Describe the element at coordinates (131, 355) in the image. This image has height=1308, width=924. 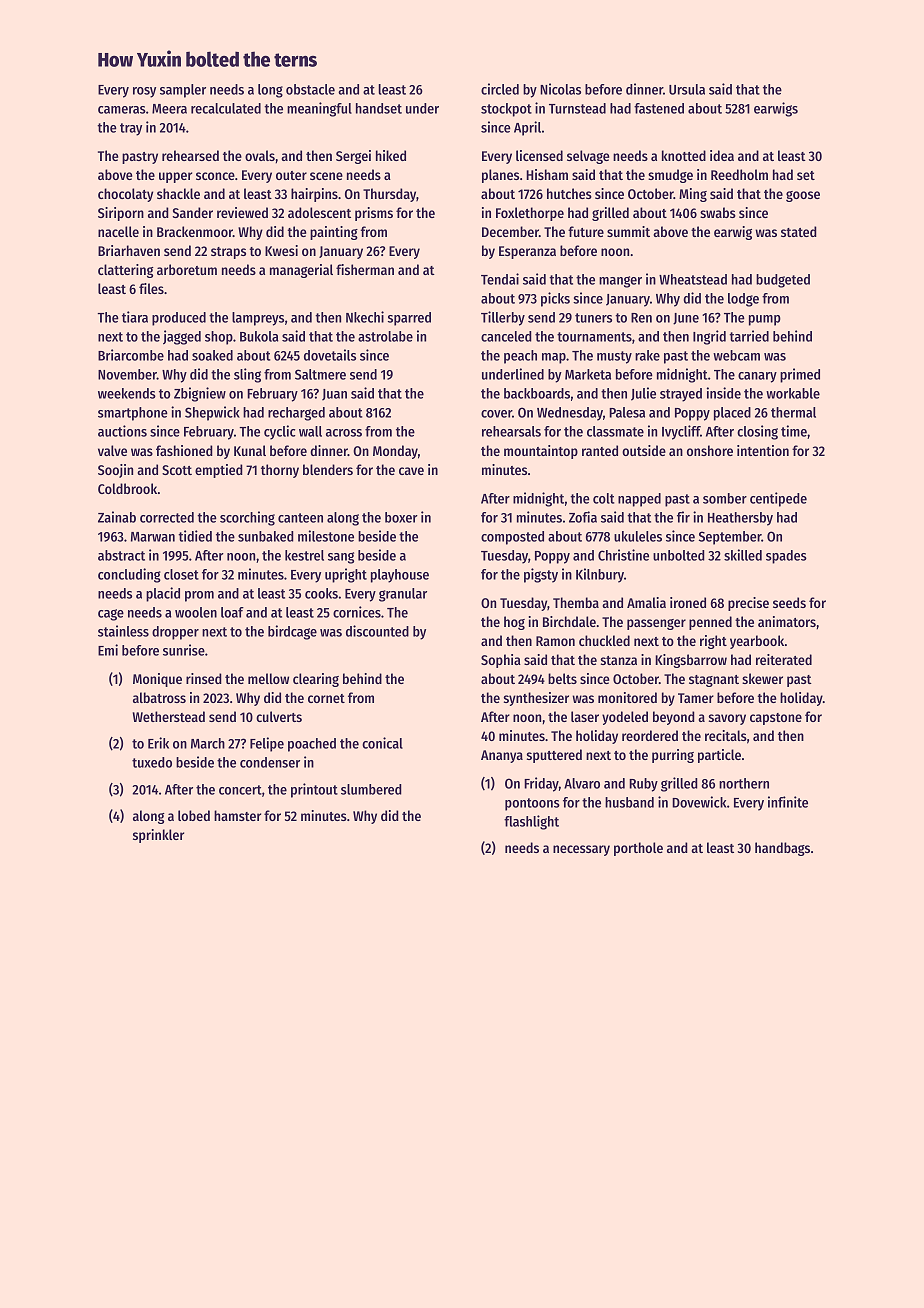
I see `Briarcombe` at that location.
